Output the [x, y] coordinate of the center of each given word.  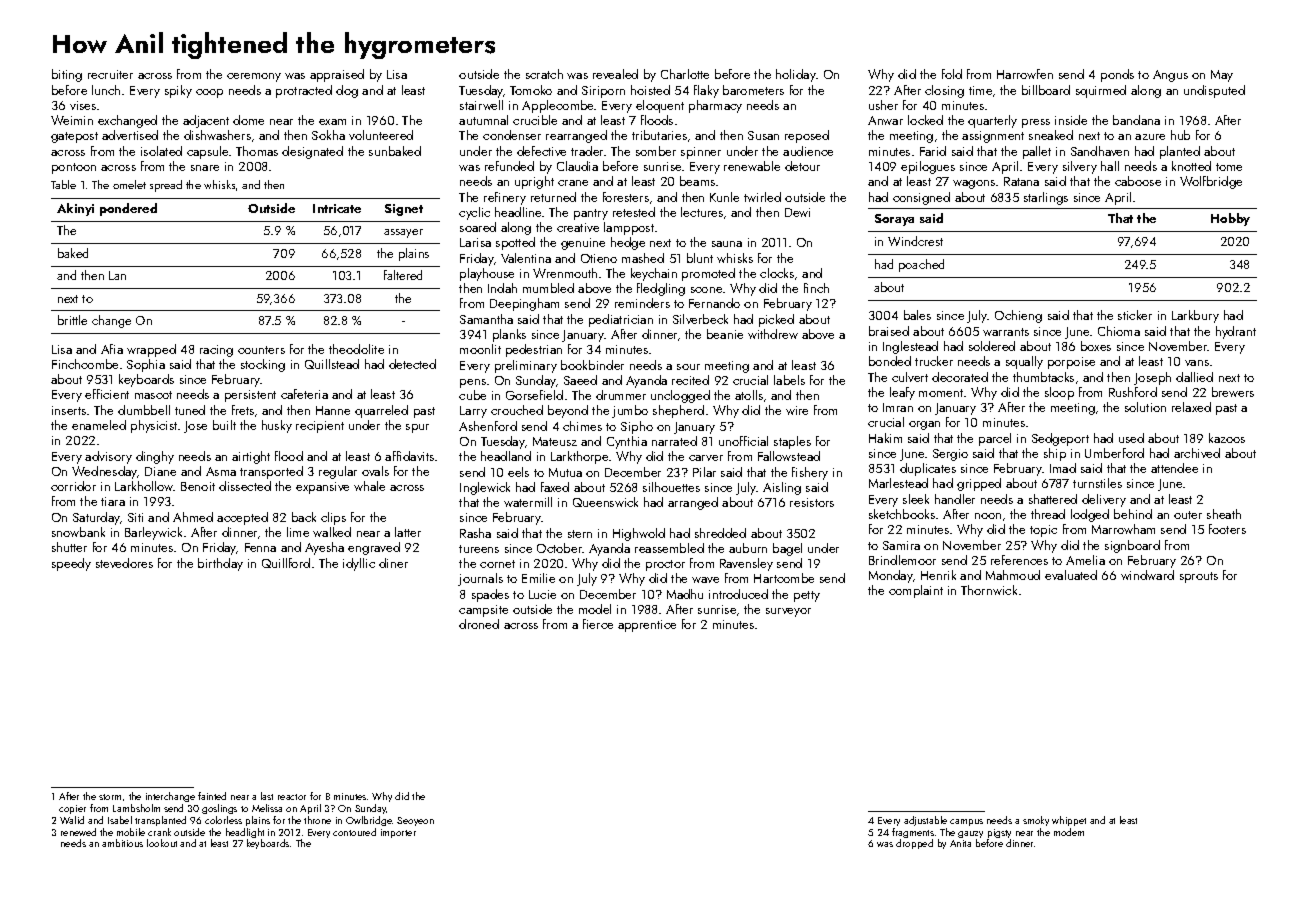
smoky [1036, 821]
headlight [245, 833]
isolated [161, 151]
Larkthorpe [579, 457]
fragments [913, 833]
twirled [762, 197]
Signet [404, 210]
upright [534, 182]
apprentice [647, 626]
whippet [1069, 821]
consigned [921, 198]
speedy [71, 564]
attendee [1174, 468]
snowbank [78, 532]
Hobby [1230, 219]
